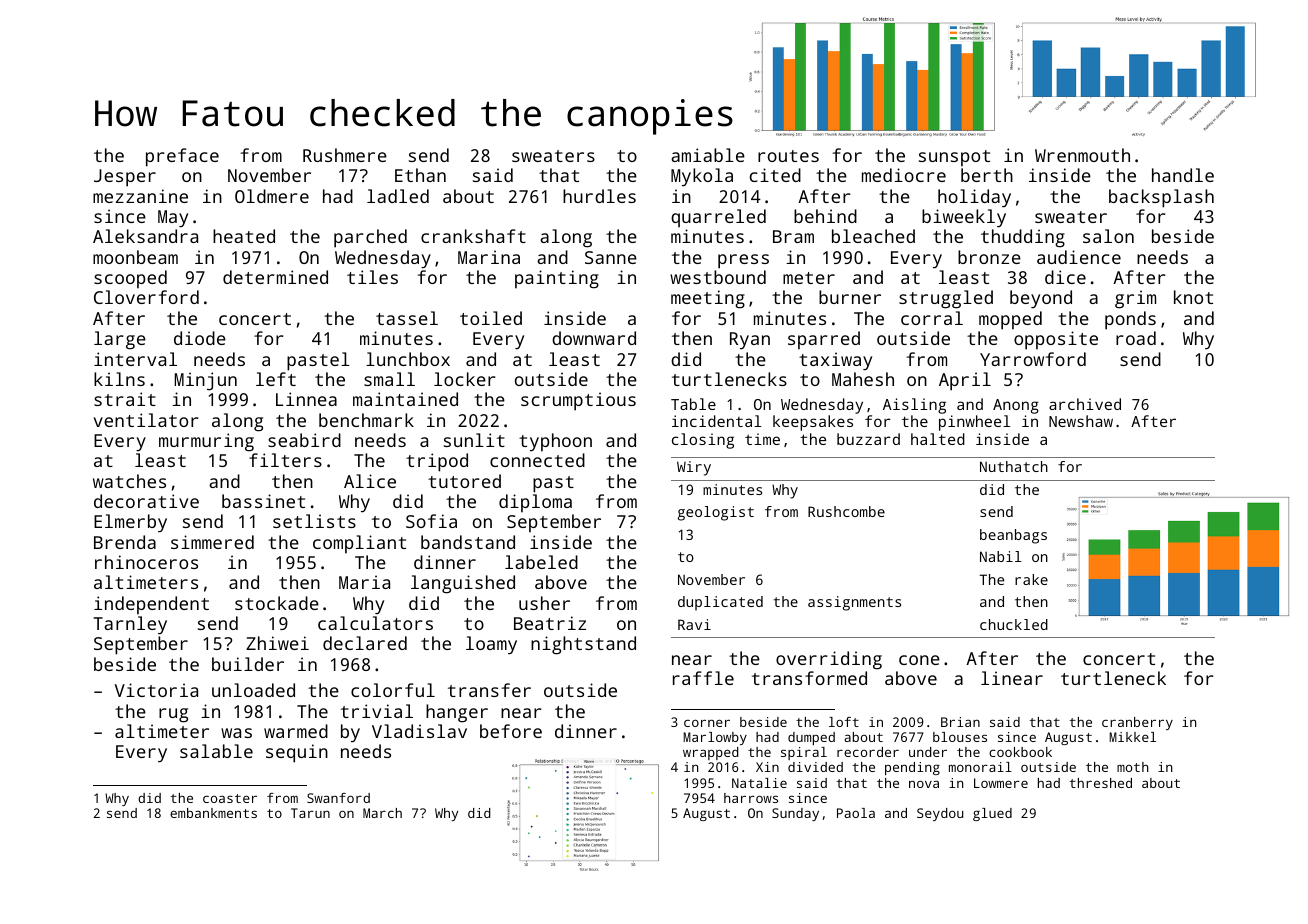 The height and width of the image is (924, 1308). What do you see at coordinates (954, 158) in the image?
I see `sunspot` at bounding box center [954, 158].
